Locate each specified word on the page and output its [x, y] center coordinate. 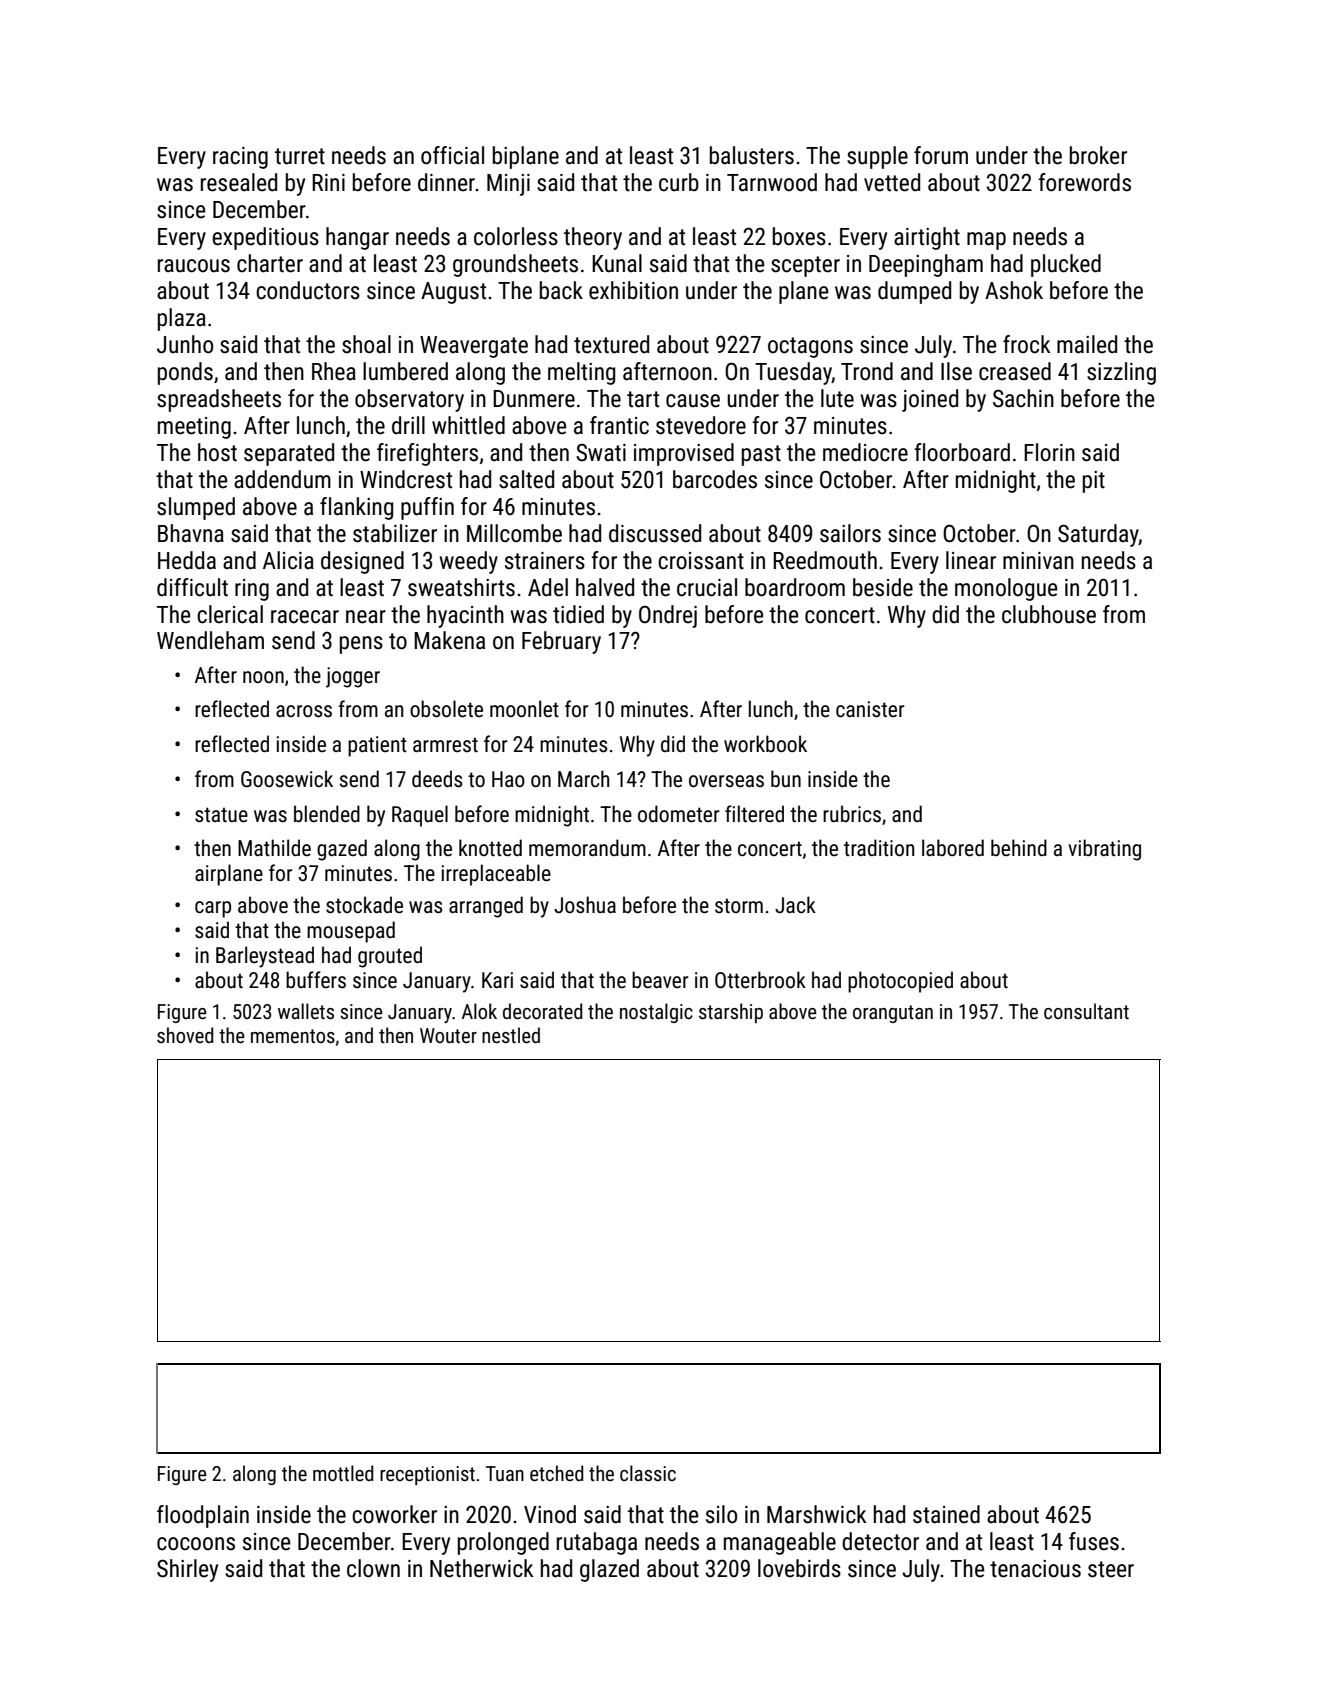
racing [240, 158]
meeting [194, 428]
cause [693, 401]
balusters [752, 155]
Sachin [1023, 398]
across [304, 711]
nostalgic [656, 1013]
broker [1098, 155]
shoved [185, 1035]
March [583, 778]
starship [731, 1013]
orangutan [893, 1014]
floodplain [203, 1516]
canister [870, 709]
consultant [1086, 1011]
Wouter [448, 1035]
